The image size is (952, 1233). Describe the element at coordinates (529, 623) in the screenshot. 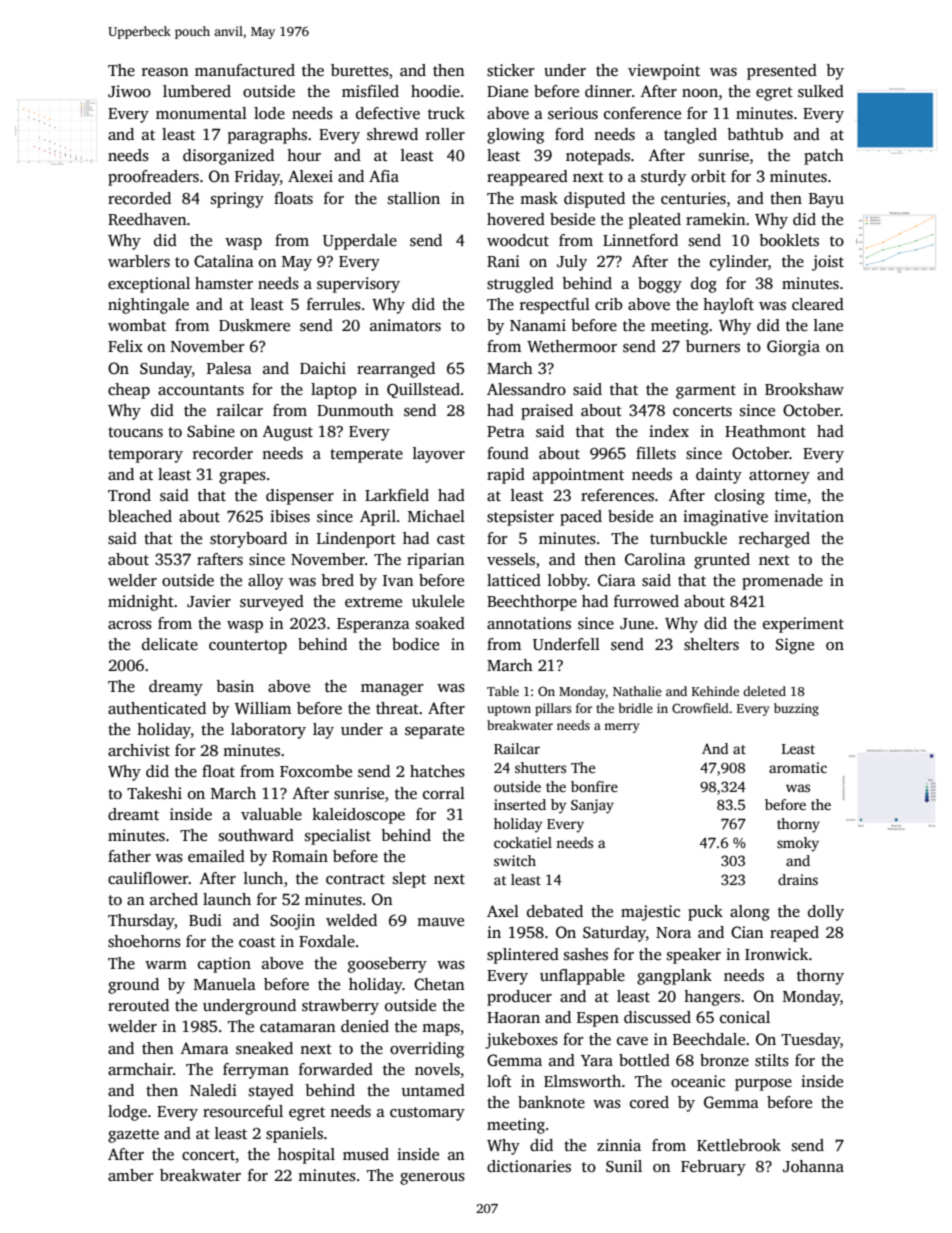

I see `annotations` at that location.
